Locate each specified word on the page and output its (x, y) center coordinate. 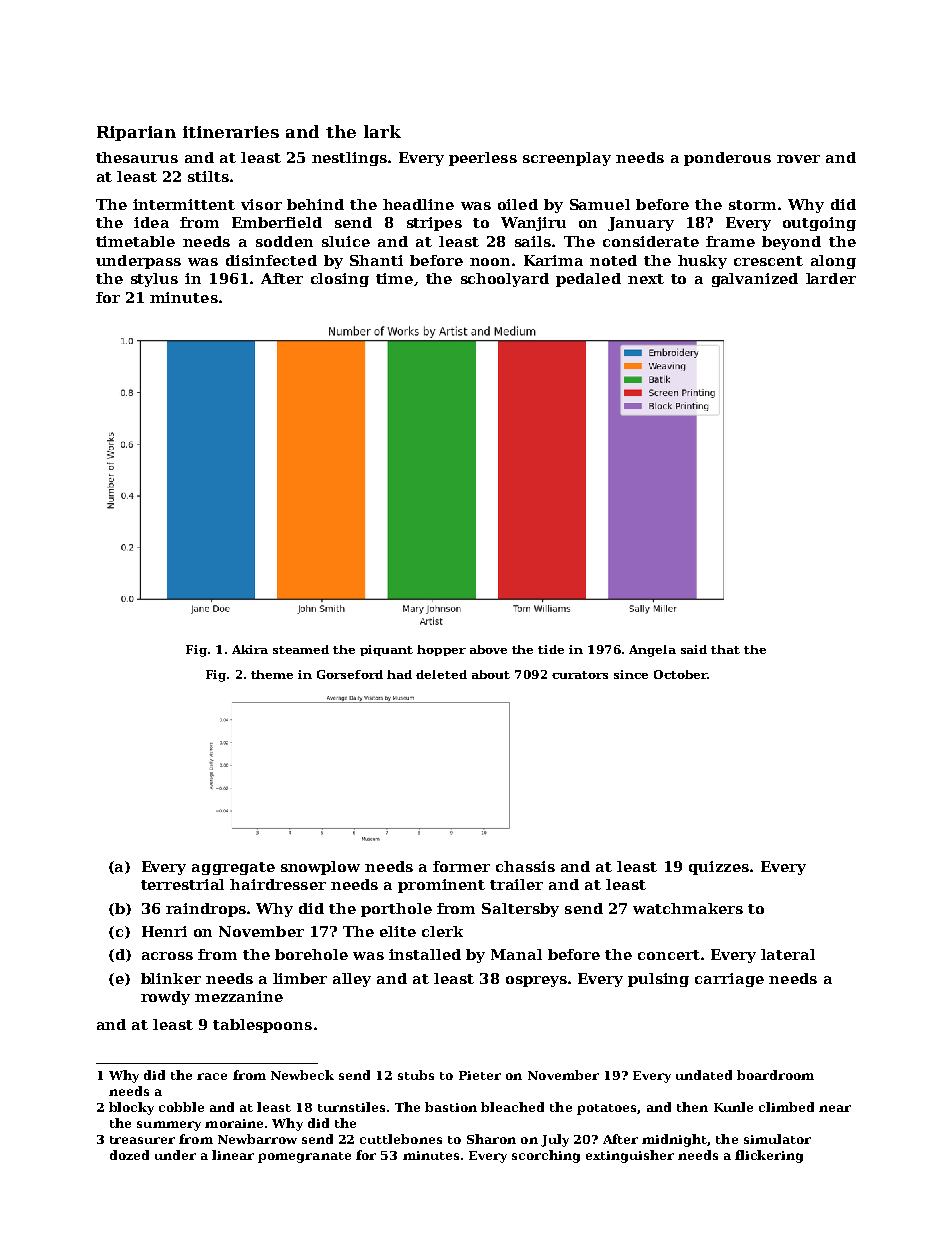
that (725, 649)
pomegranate (304, 1157)
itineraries (231, 132)
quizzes (719, 868)
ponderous (727, 159)
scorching (546, 1156)
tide (551, 649)
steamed (301, 649)
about (491, 674)
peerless (483, 159)
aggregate (233, 868)
